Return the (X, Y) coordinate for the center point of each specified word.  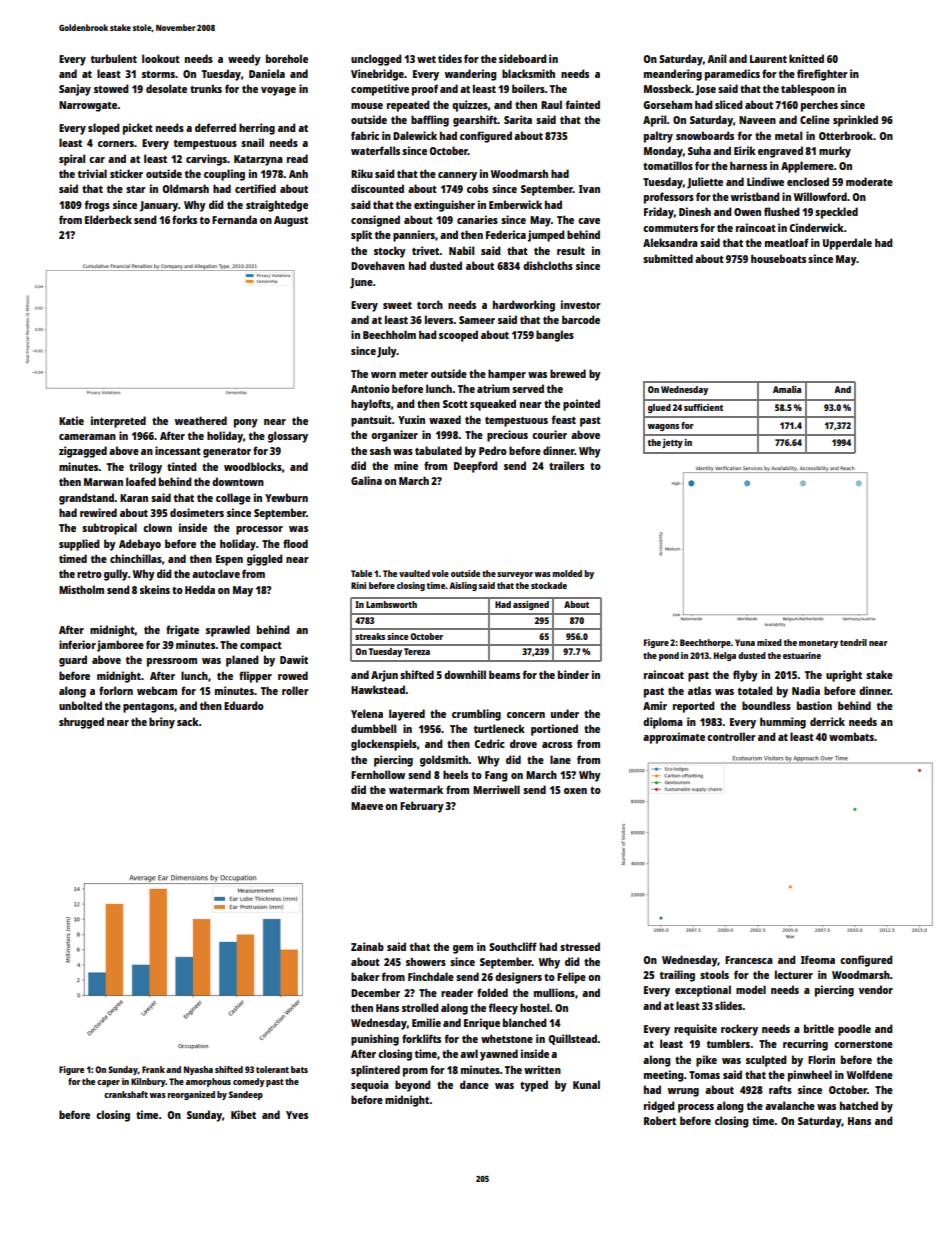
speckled (836, 213)
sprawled (228, 631)
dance (474, 1084)
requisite (695, 1030)
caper (108, 1083)
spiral (72, 160)
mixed (769, 642)
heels (455, 774)
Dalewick (415, 135)
